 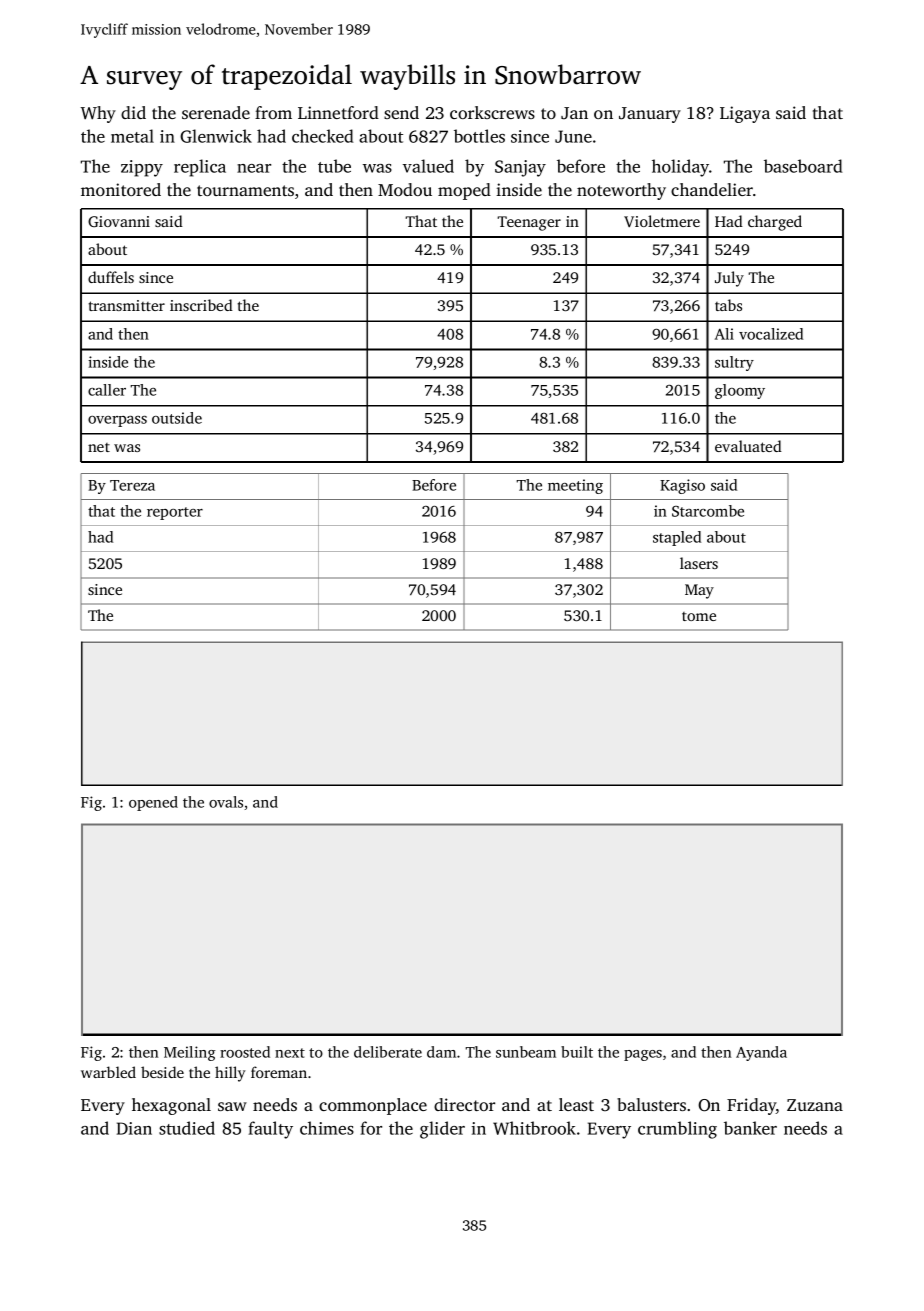 What do you see at coordinates (271, 1130) in the document?
I see `faulty` at bounding box center [271, 1130].
